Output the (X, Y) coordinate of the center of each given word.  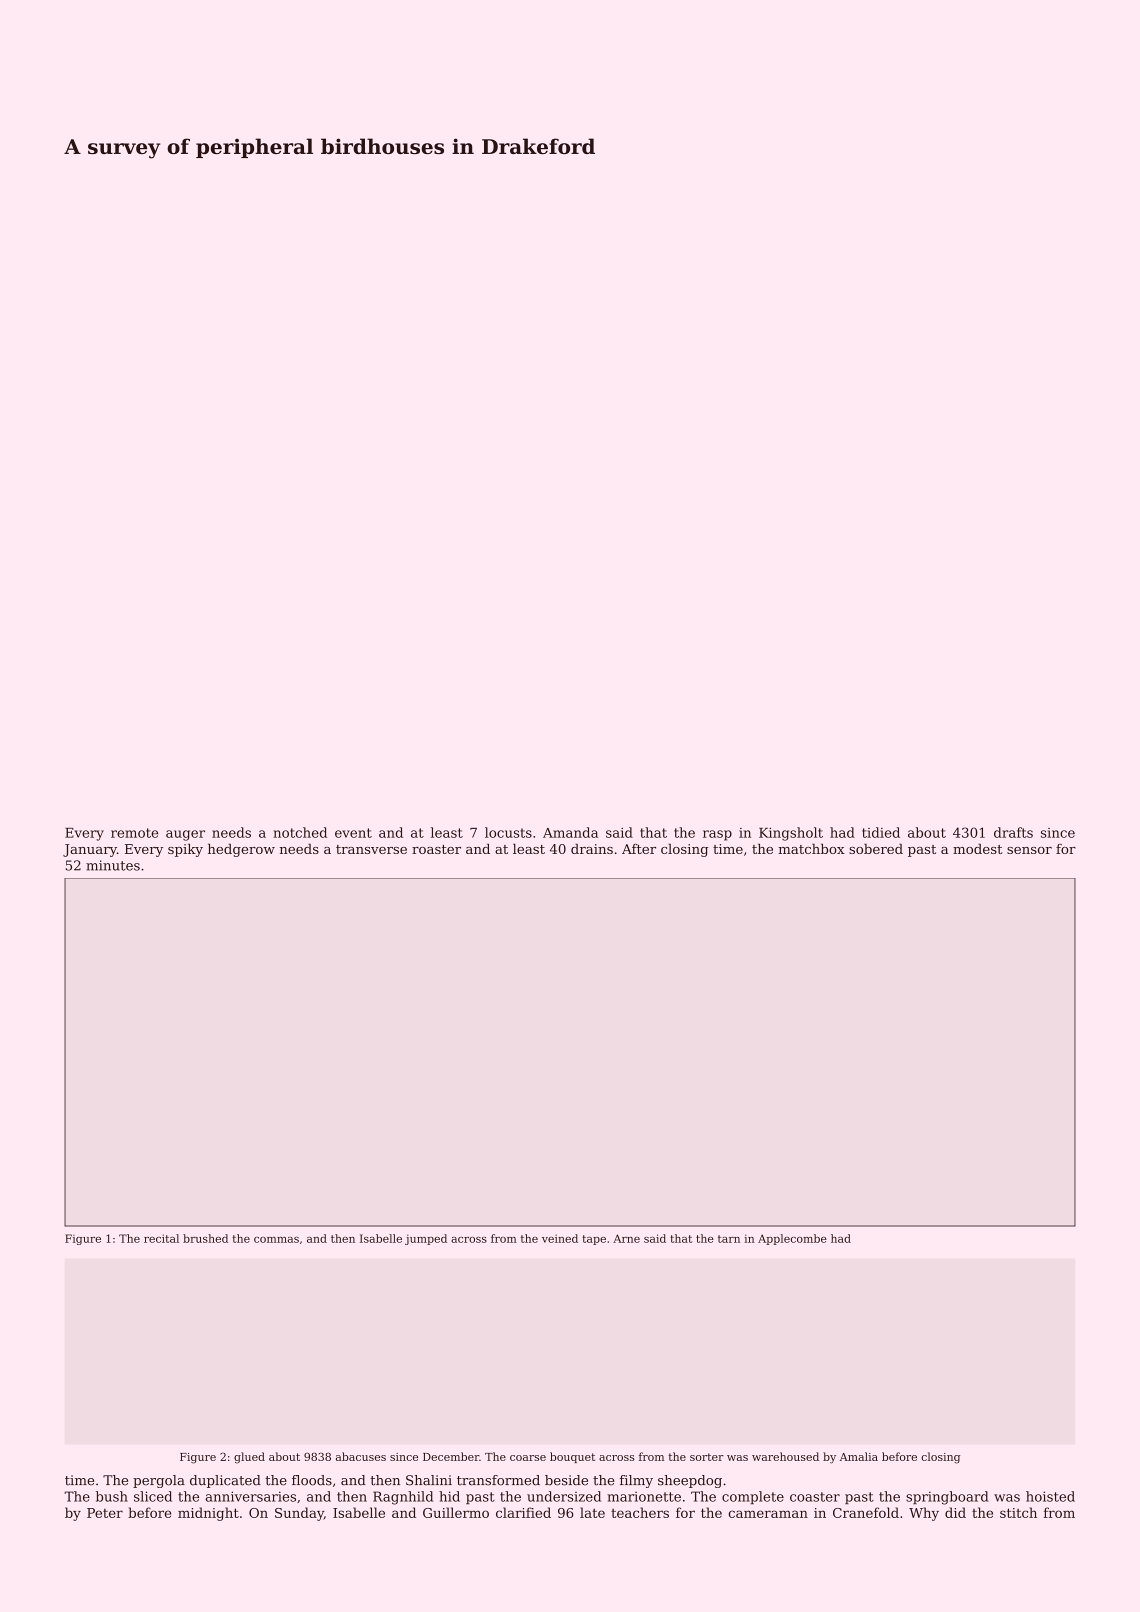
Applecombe (792, 1239)
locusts (508, 832)
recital (161, 1238)
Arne (626, 1238)
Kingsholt (791, 834)
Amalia (859, 1456)
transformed (498, 1480)
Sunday (299, 1514)
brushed (205, 1238)
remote (134, 833)
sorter (707, 1457)
